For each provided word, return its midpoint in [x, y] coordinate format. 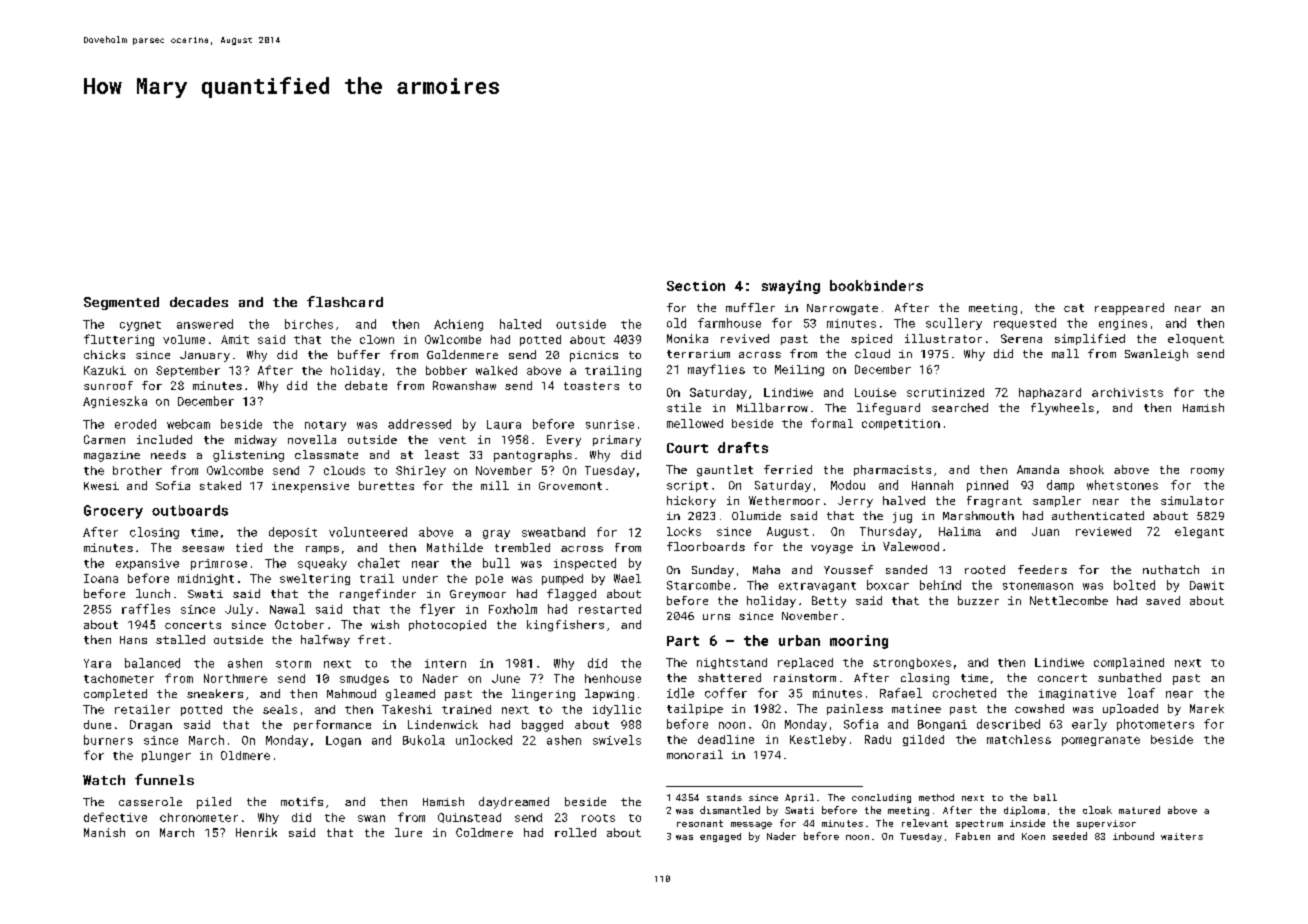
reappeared [1129, 309]
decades [199, 302]
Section [696, 286]
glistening [248, 456]
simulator [1192, 500]
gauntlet [725, 471]
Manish [104, 832]
